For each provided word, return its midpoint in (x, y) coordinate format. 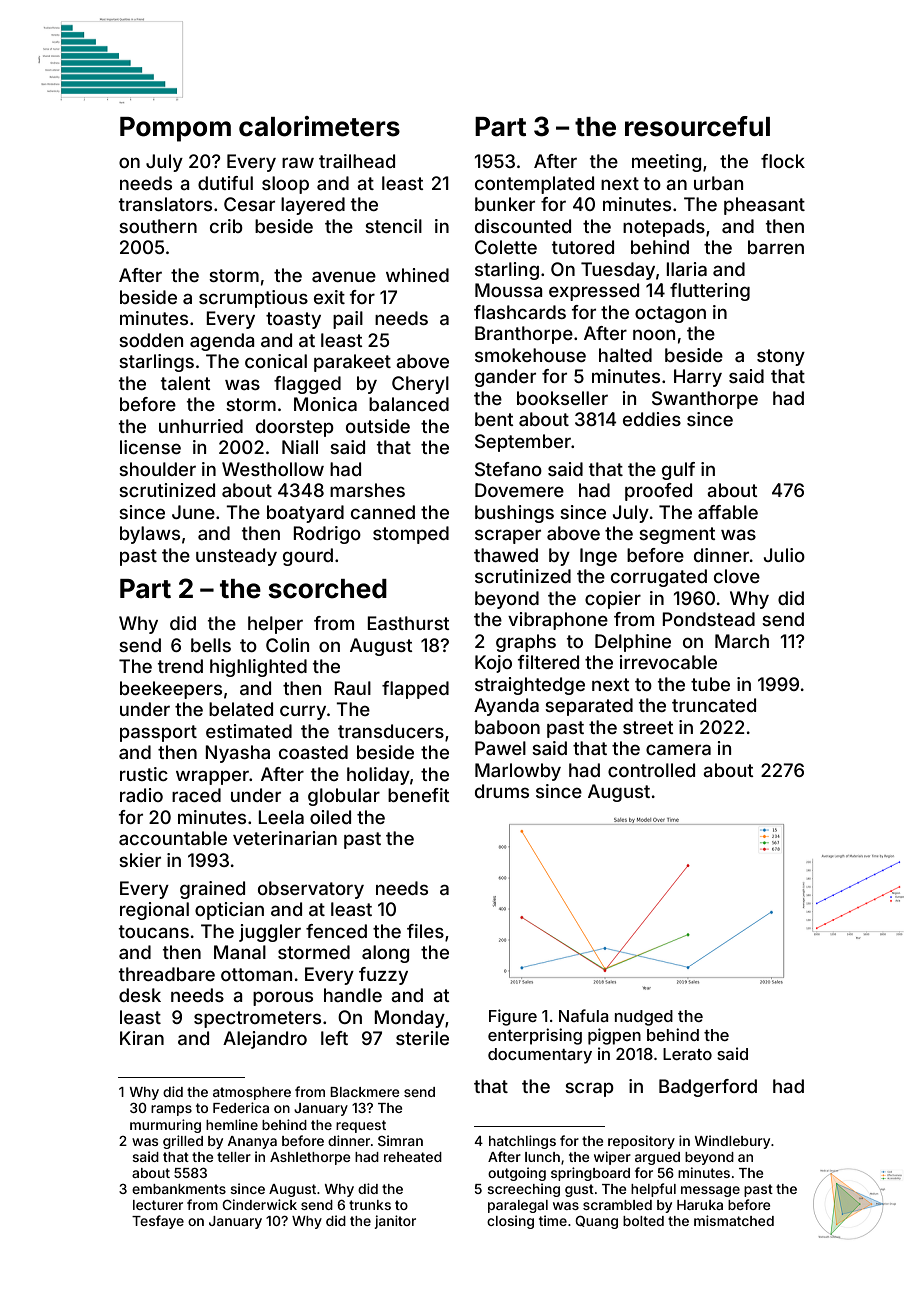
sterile (422, 1038)
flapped (415, 690)
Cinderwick (259, 1204)
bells (211, 645)
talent (186, 383)
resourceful (697, 126)
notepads (664, 228)
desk (140, 995)
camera (678, 749)
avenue (344, 277)
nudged (644, 1018)
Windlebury (732, 1142)
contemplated (534, 185)
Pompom (175, 129)
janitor (395, 1222)
